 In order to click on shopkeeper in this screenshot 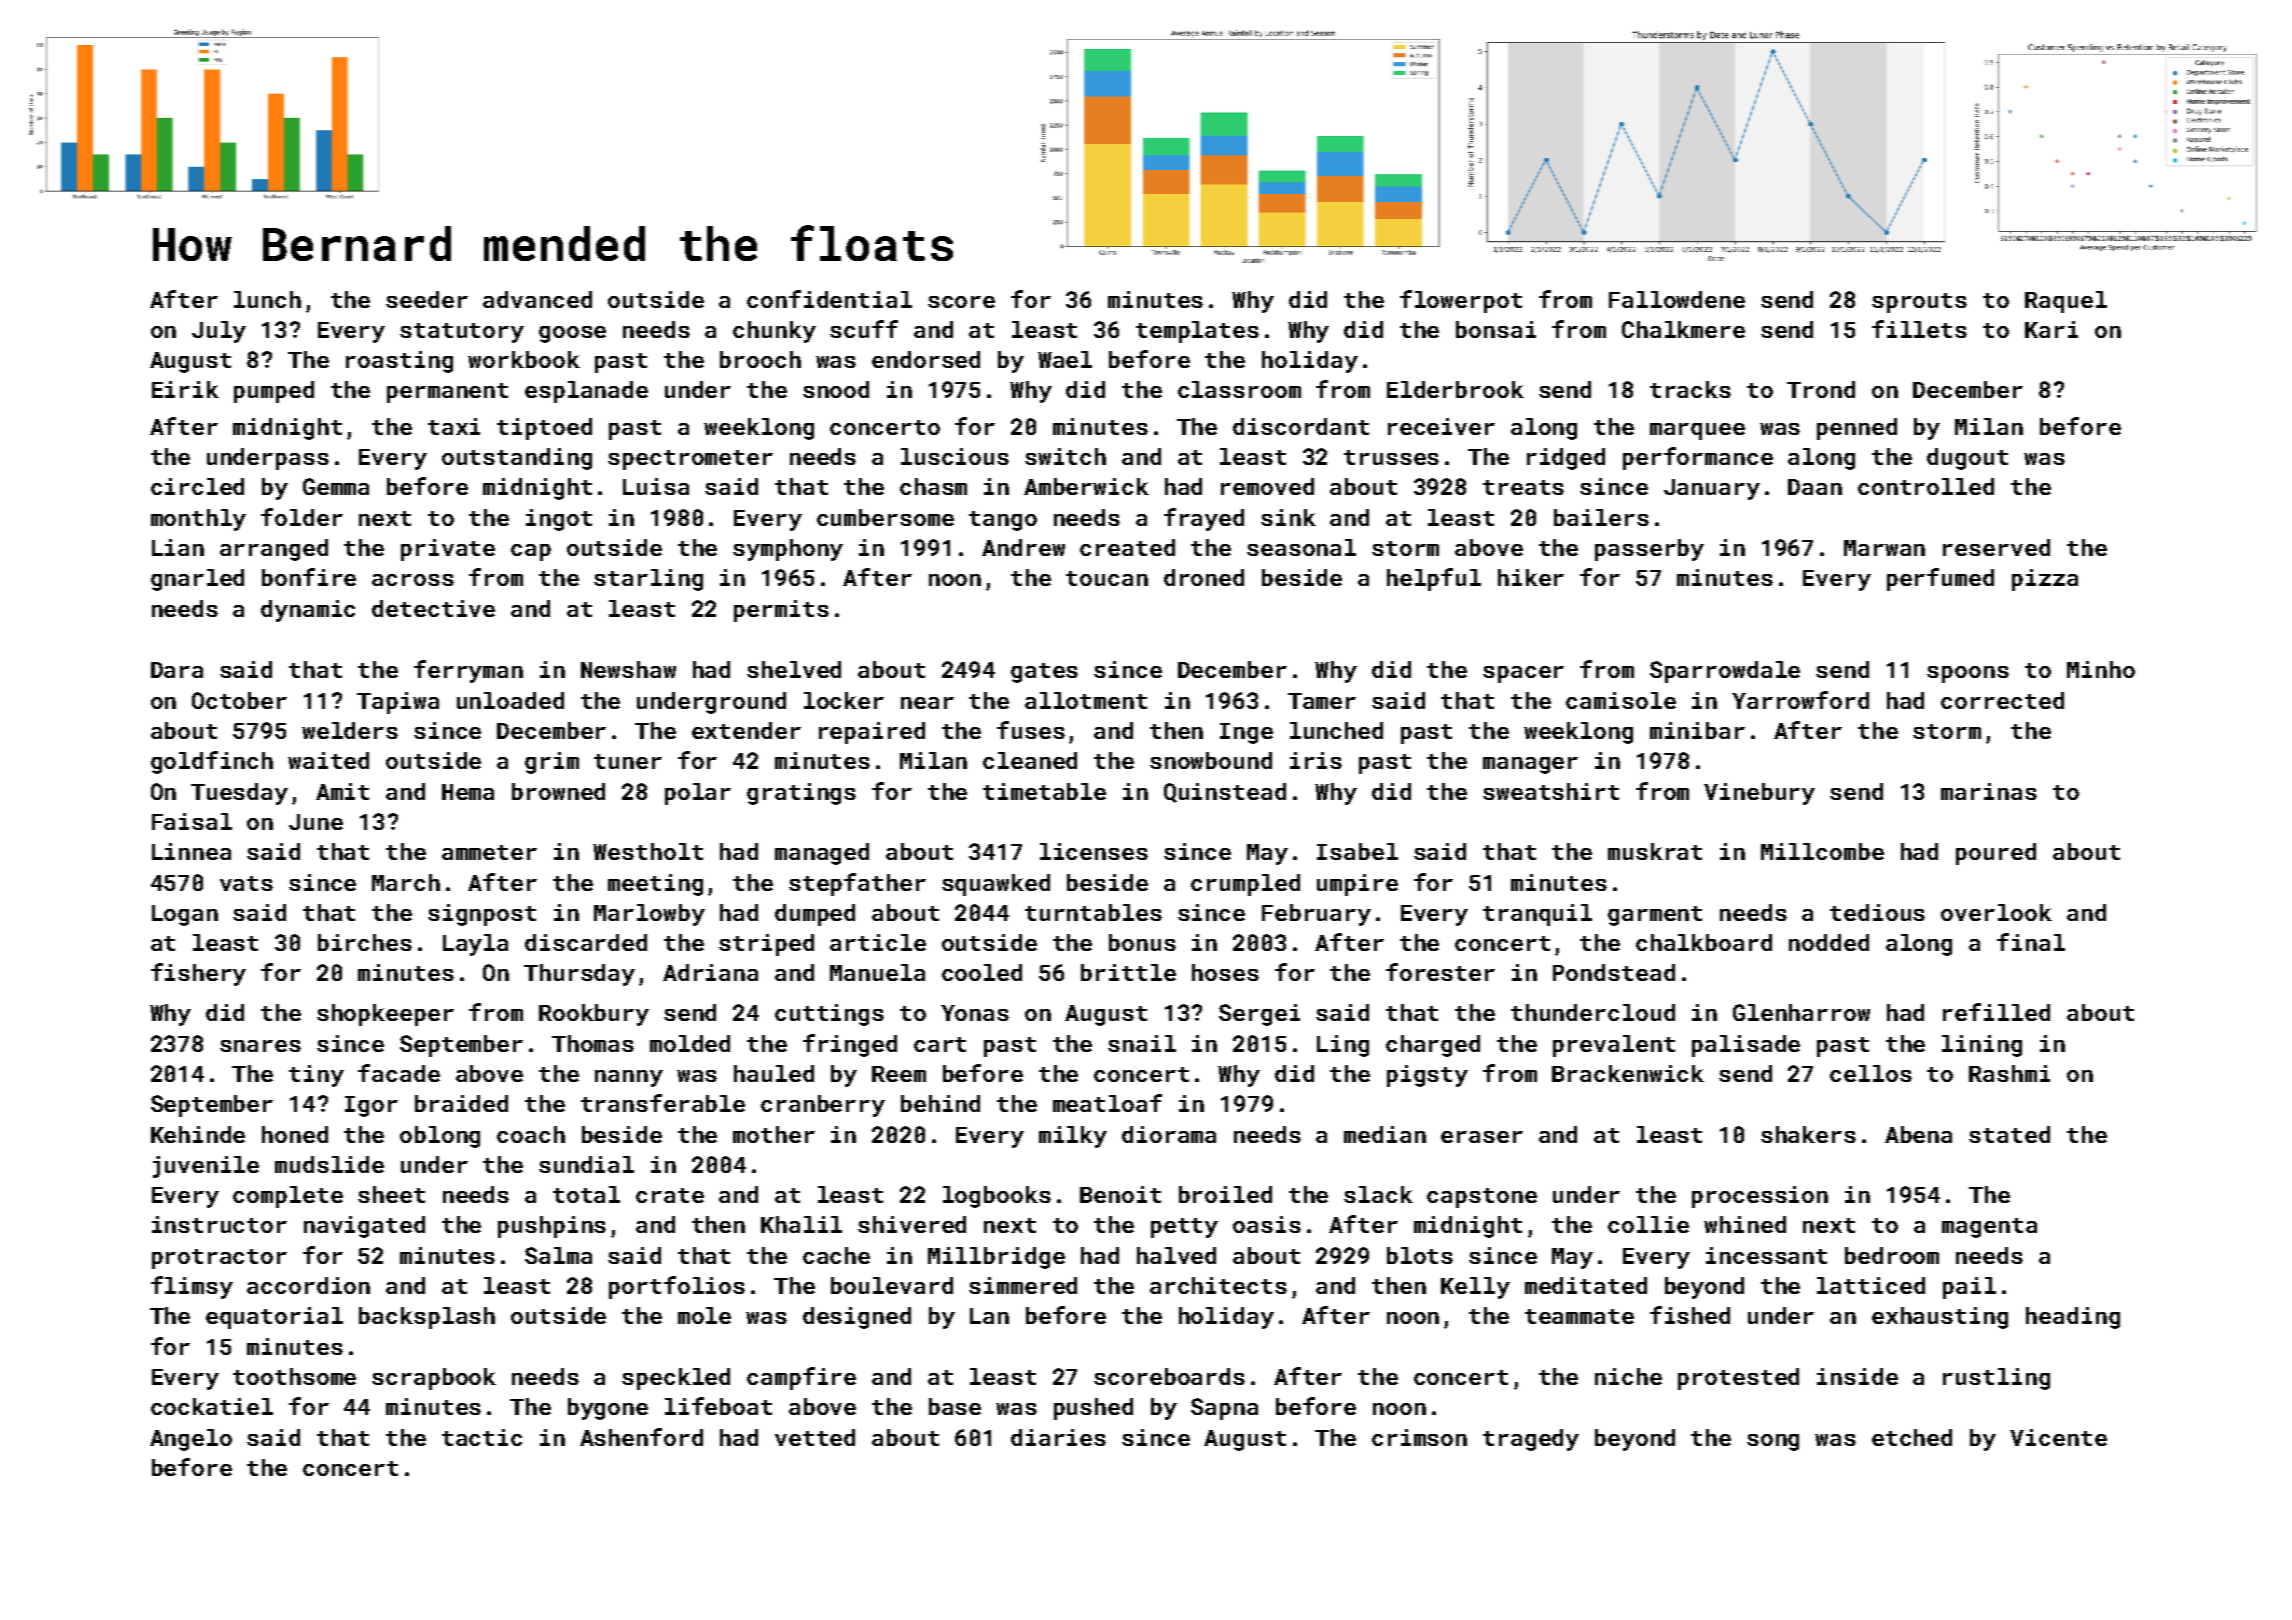, I will do `click(385, 1015)`.
